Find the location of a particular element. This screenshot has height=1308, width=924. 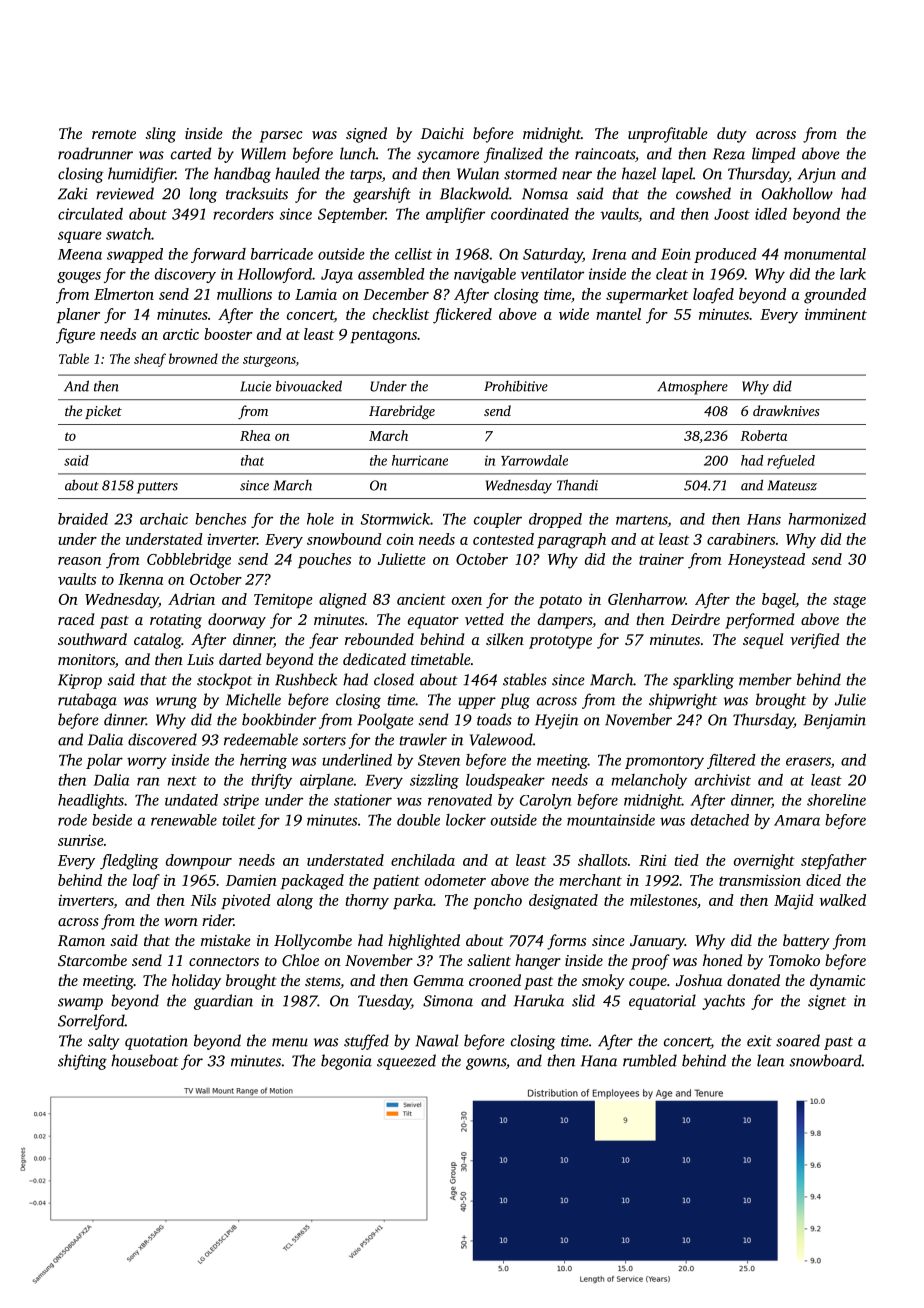

Eoin is located at coordinates (676, 254).
